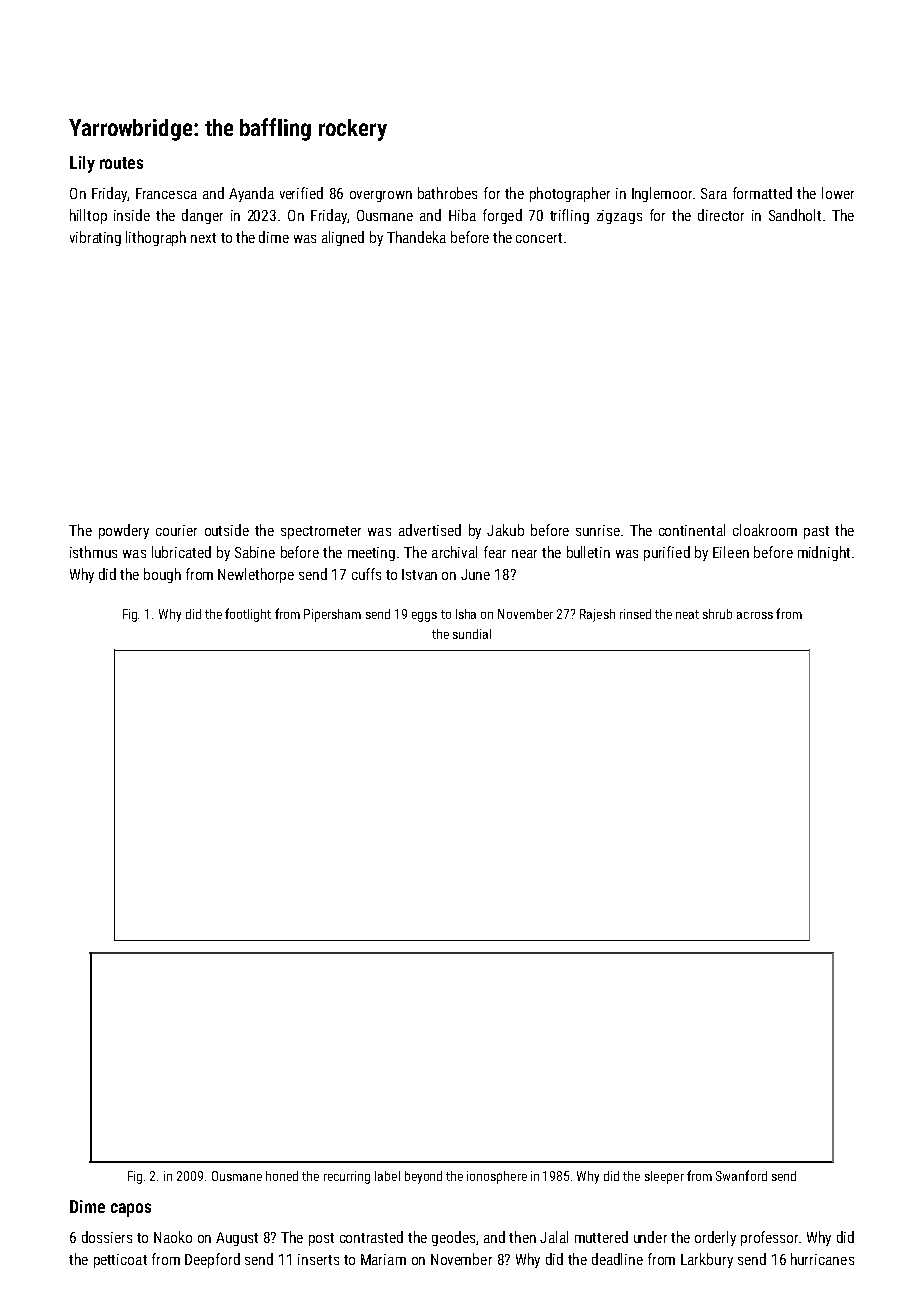  I want to click on Deepford, so click(212, 1260).
